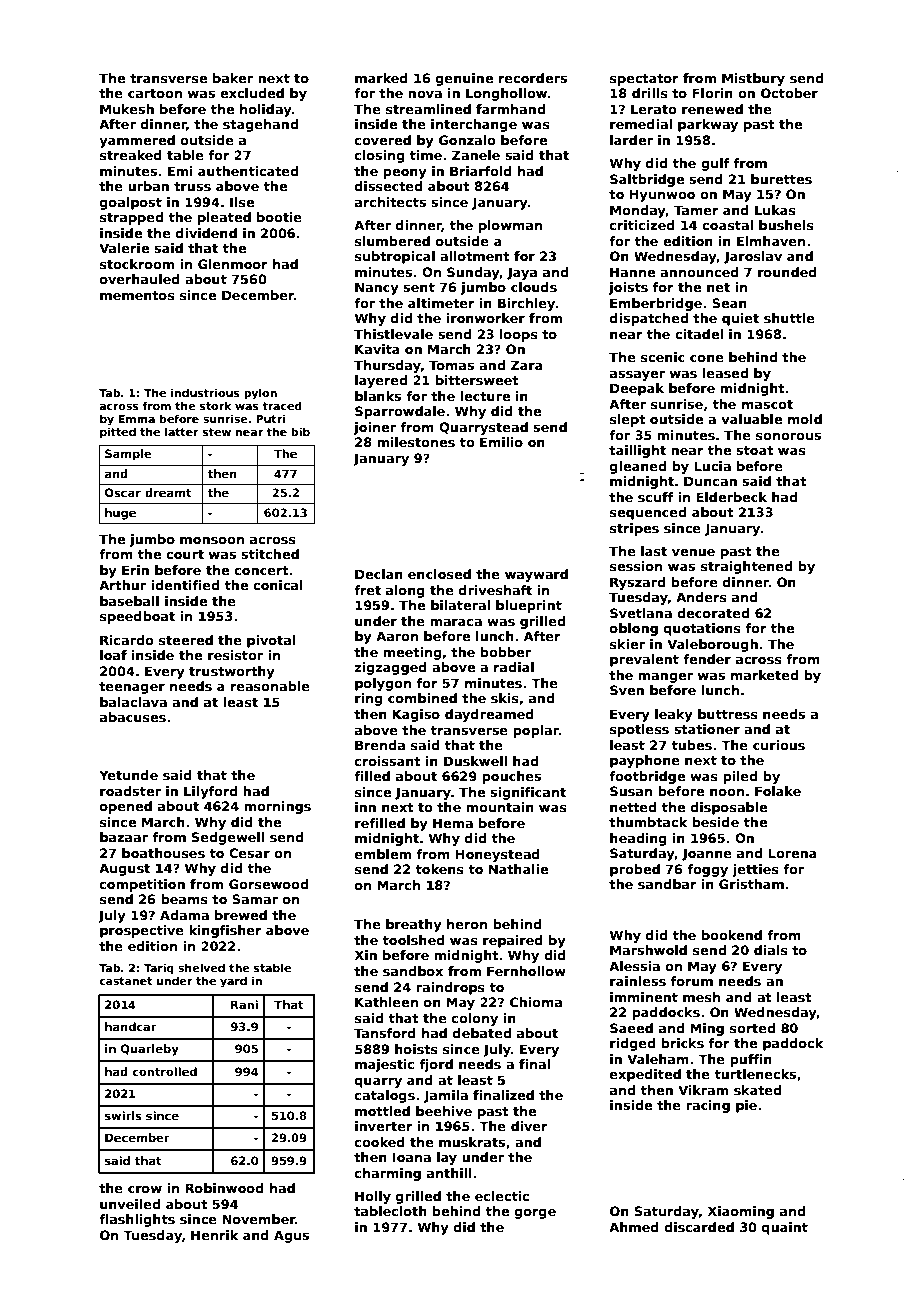  What do you see at coordinates (764, 675) in the document?
I see `marketed` at bounding box center [764, 675].
